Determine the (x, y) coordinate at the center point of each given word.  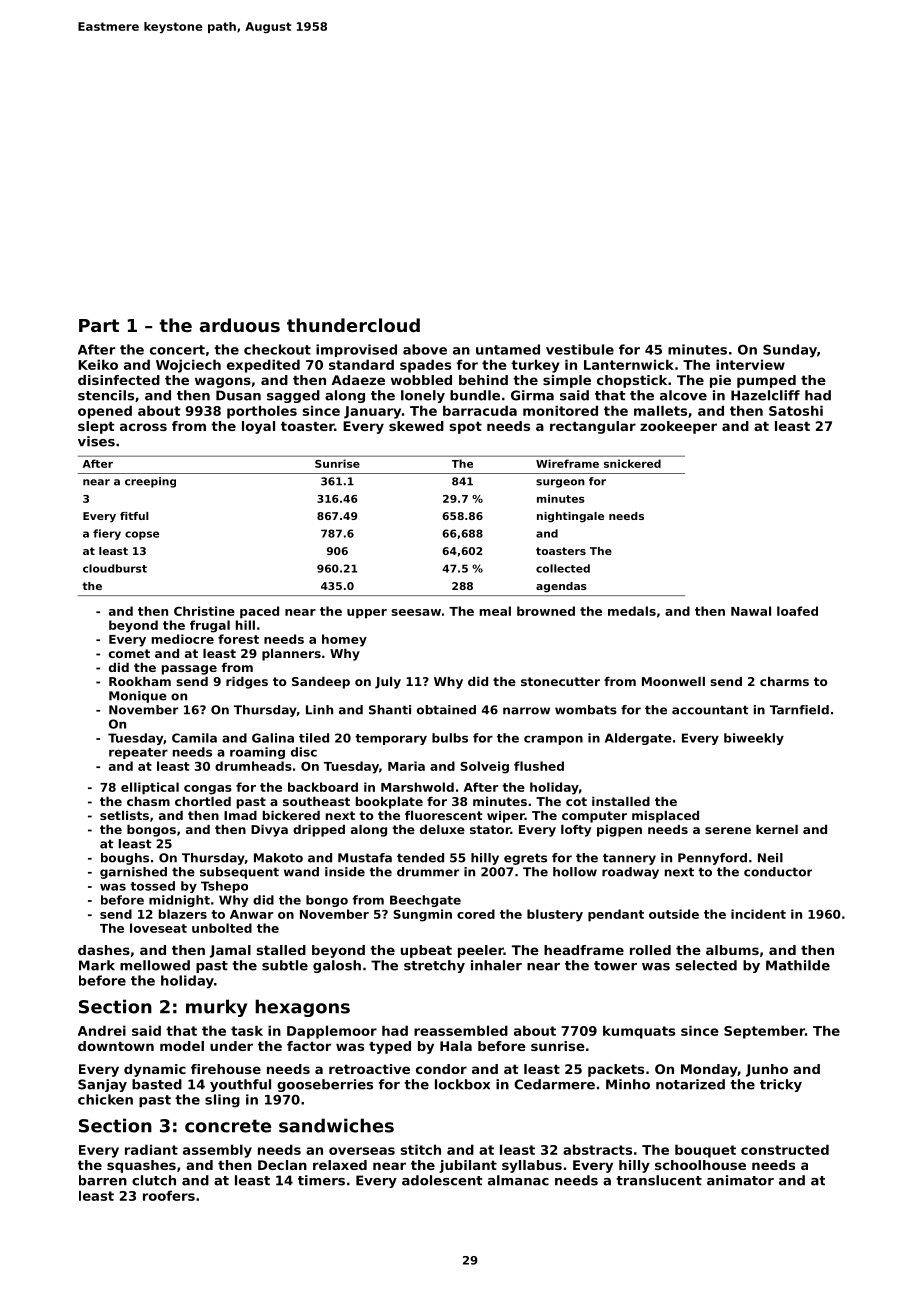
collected (563, 568)
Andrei (102, 1030)
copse (142, 535)
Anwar (251, 914)
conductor (778, 872)
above (425, 349)
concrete (228, 1126)
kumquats (639, 1032)
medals (632, 611)
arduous (240, 325)
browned (546, 611)
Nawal (751, 611)
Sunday (790, 351)
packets (616, 1070)
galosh (337, 966)
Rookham (140, 681)
